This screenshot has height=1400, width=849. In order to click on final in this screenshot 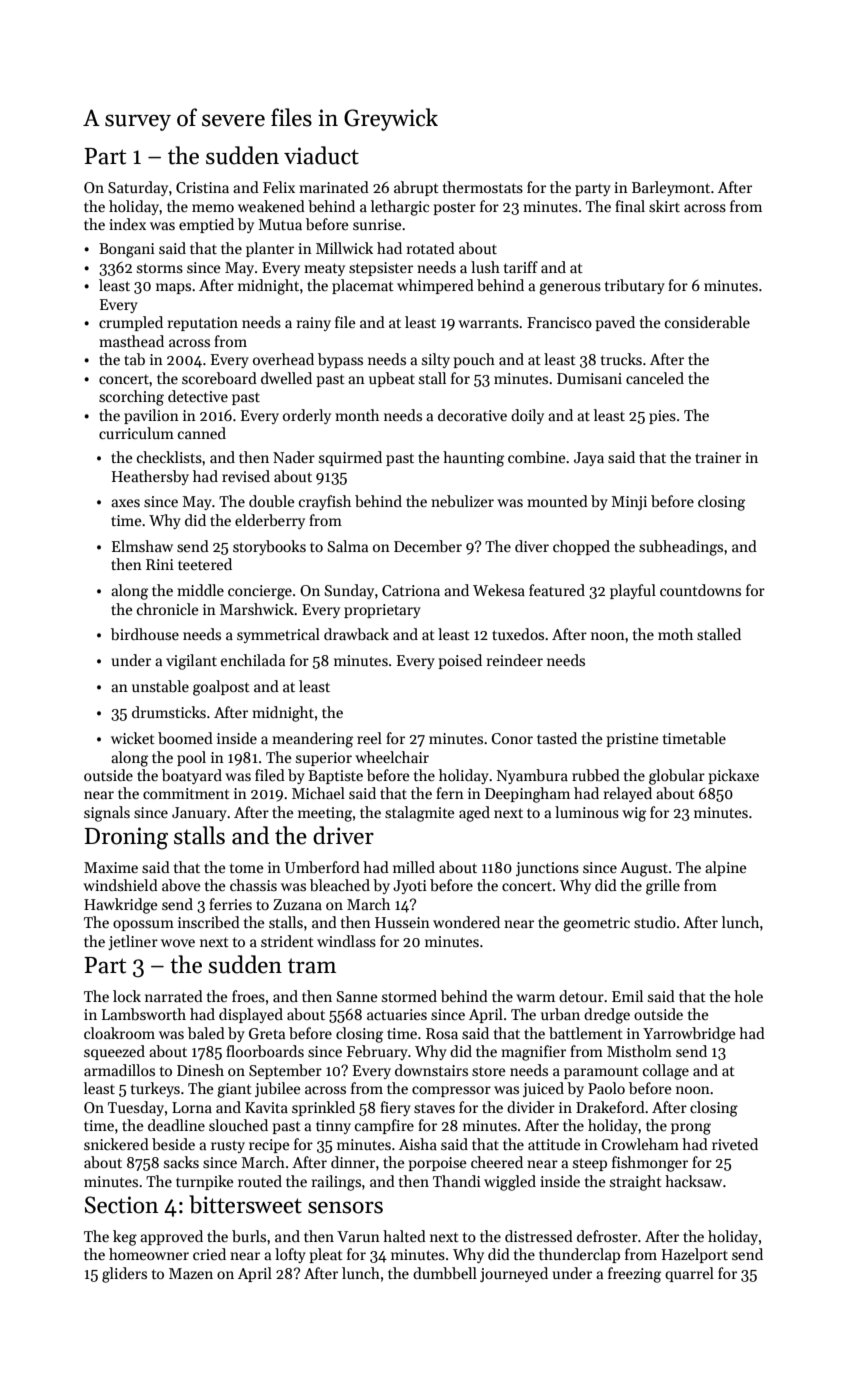, I will do `click(630, 206)`.
